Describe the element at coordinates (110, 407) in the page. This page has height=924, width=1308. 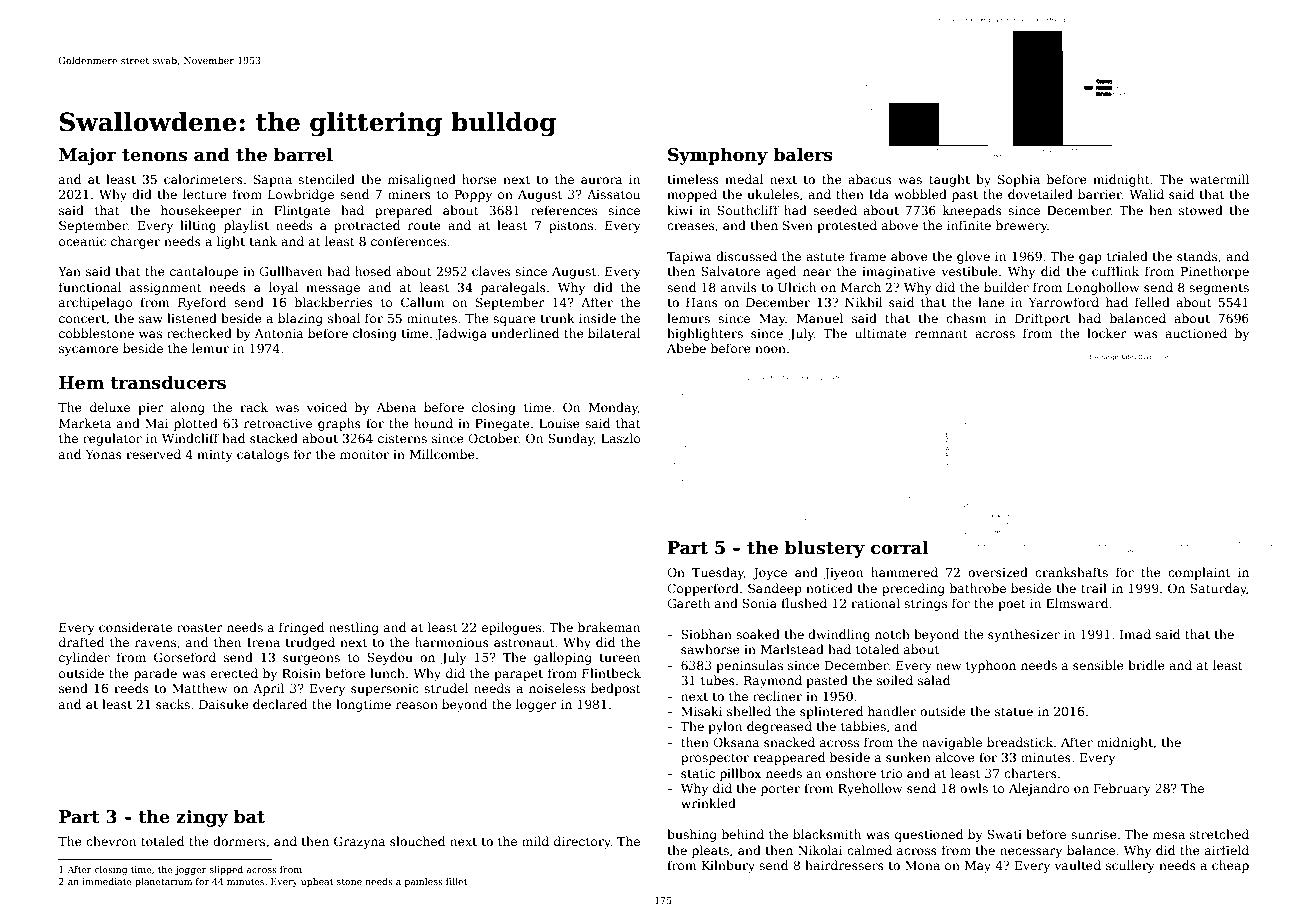
I see `deluxe` at that location.
